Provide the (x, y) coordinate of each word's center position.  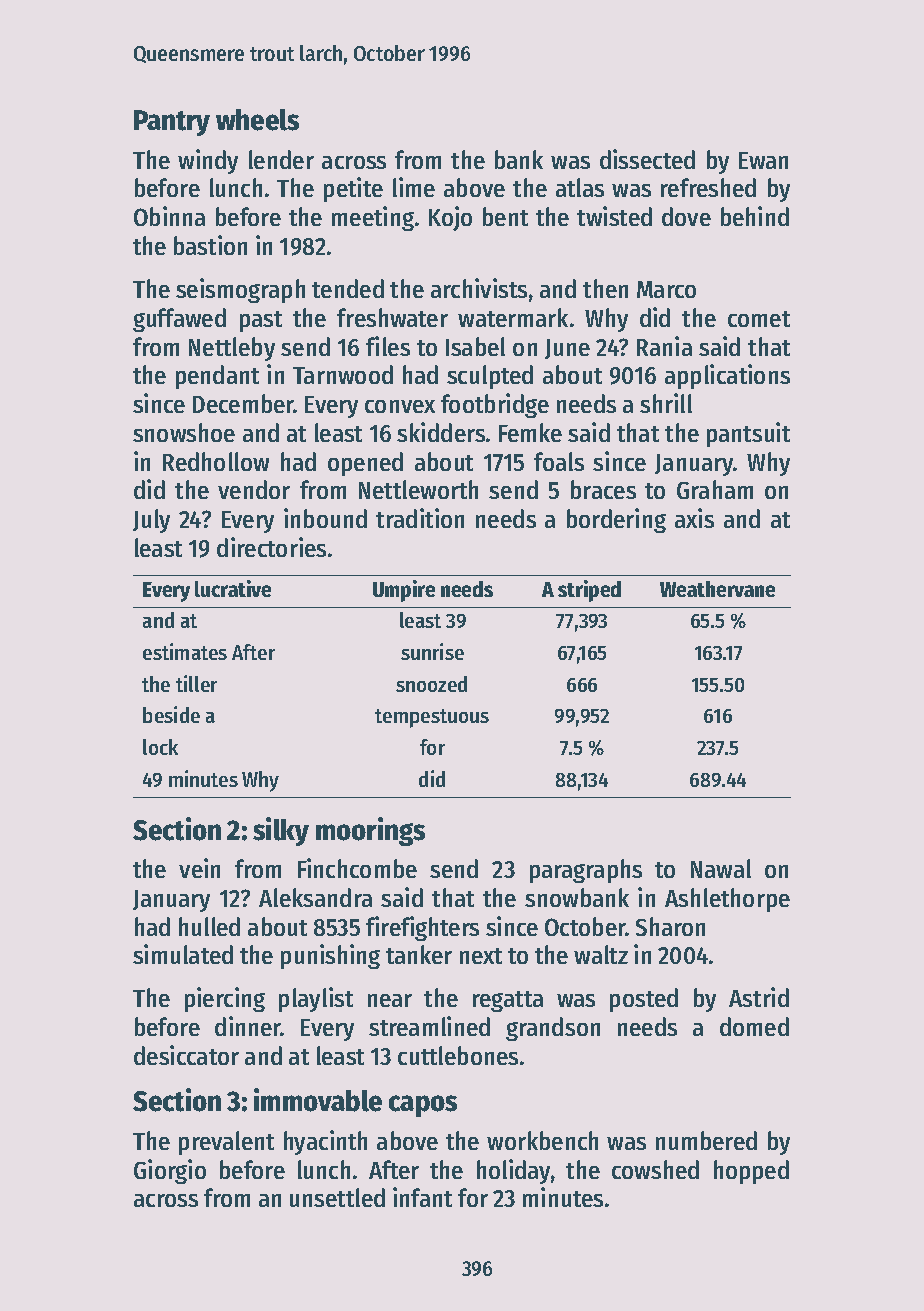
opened (365, 464)
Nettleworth (418, 489)
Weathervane (717, 589)
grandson (553, 1029)
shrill (666, 403)
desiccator (186, 1055)
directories (271, 547)
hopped (751, 1172)
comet (759, 319)
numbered (706, 1140)
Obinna (169, 216)
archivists (479, 288)
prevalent (226, 1143)
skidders (441, 432)
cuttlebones (458, 1055)
